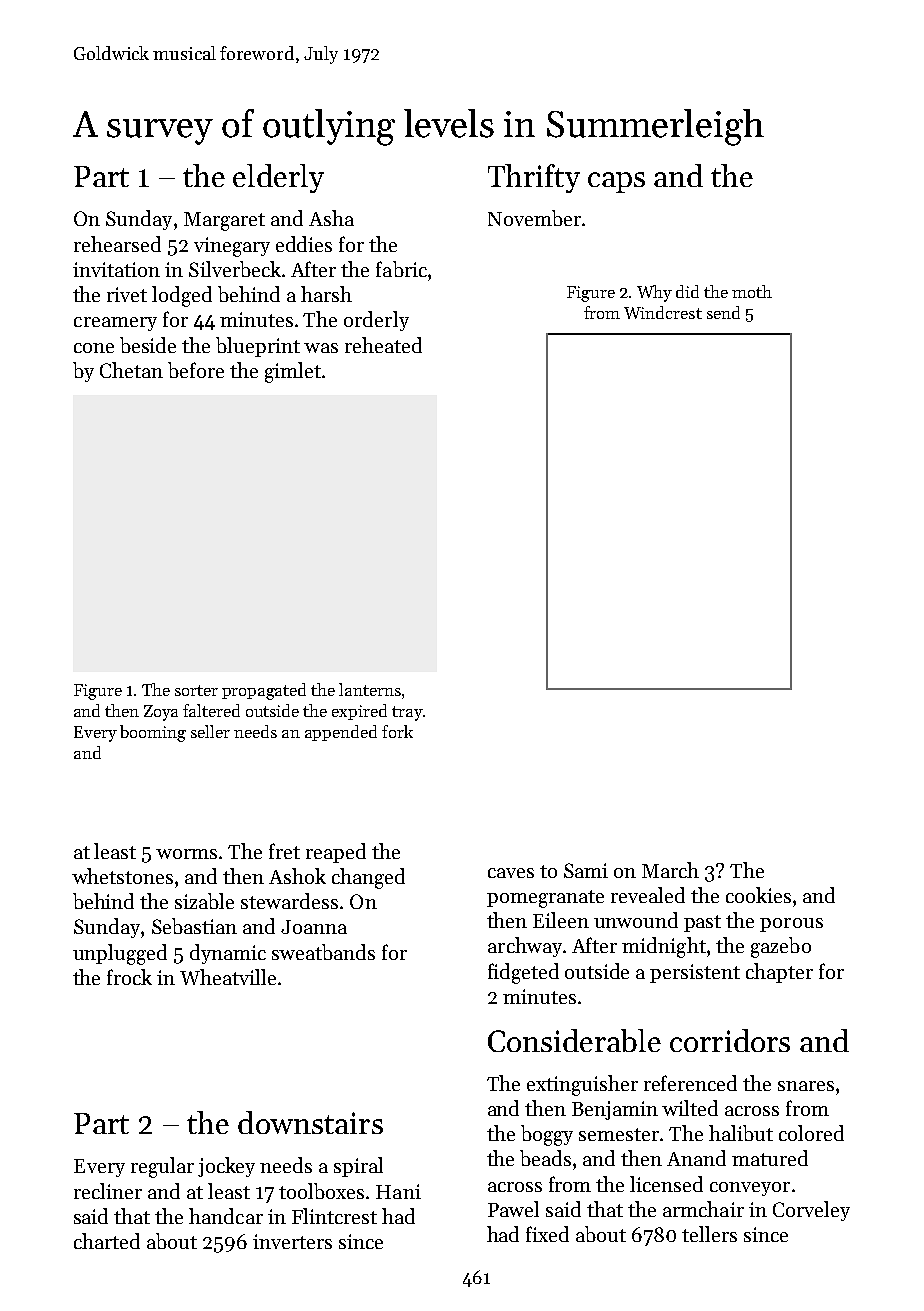 The height and width of the screenshot is (1311, 924). I want to click on Pawel, so click(513, 1209).
